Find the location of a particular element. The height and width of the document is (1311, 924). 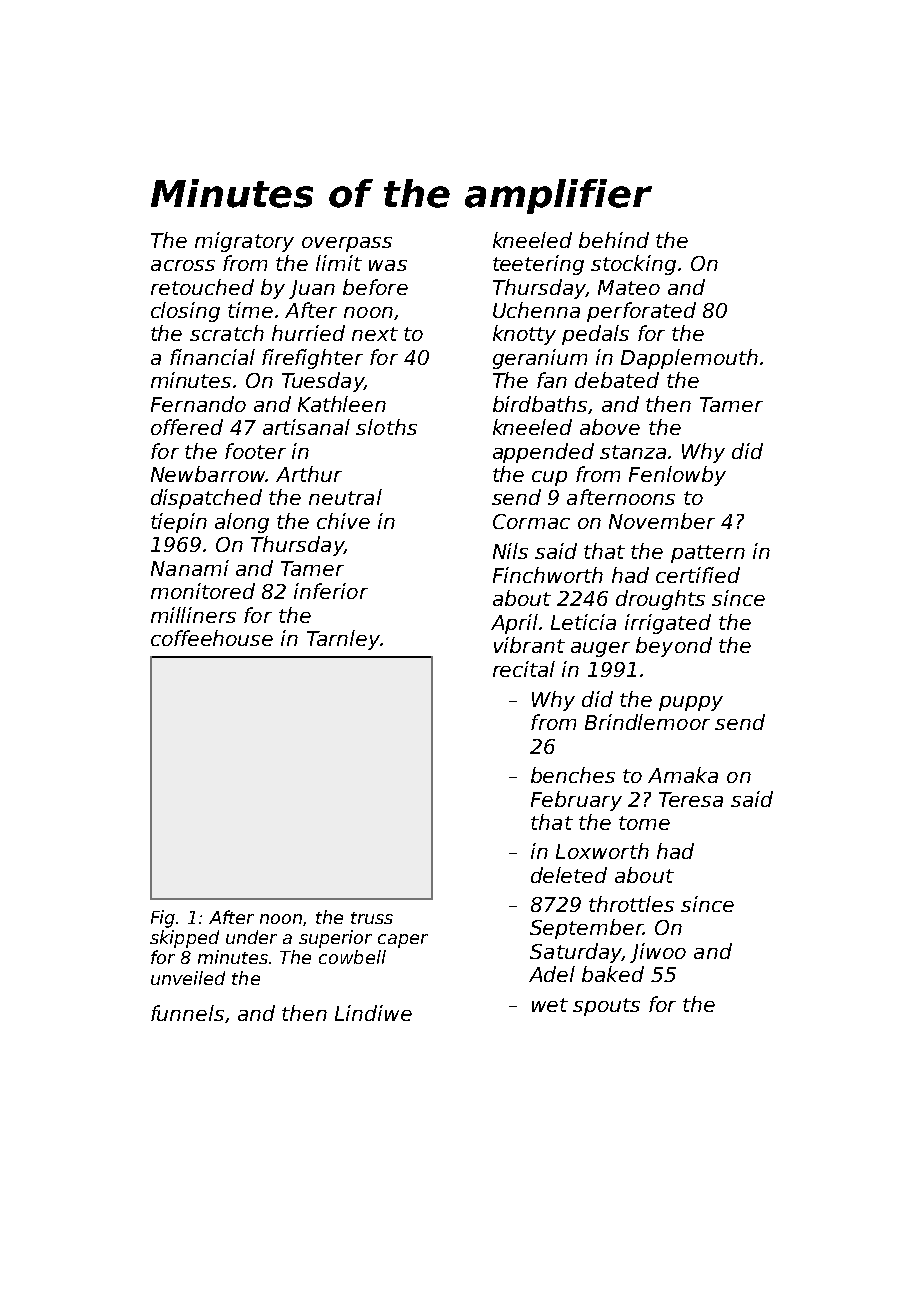

funnels is located at coordinates (187, 1013).
